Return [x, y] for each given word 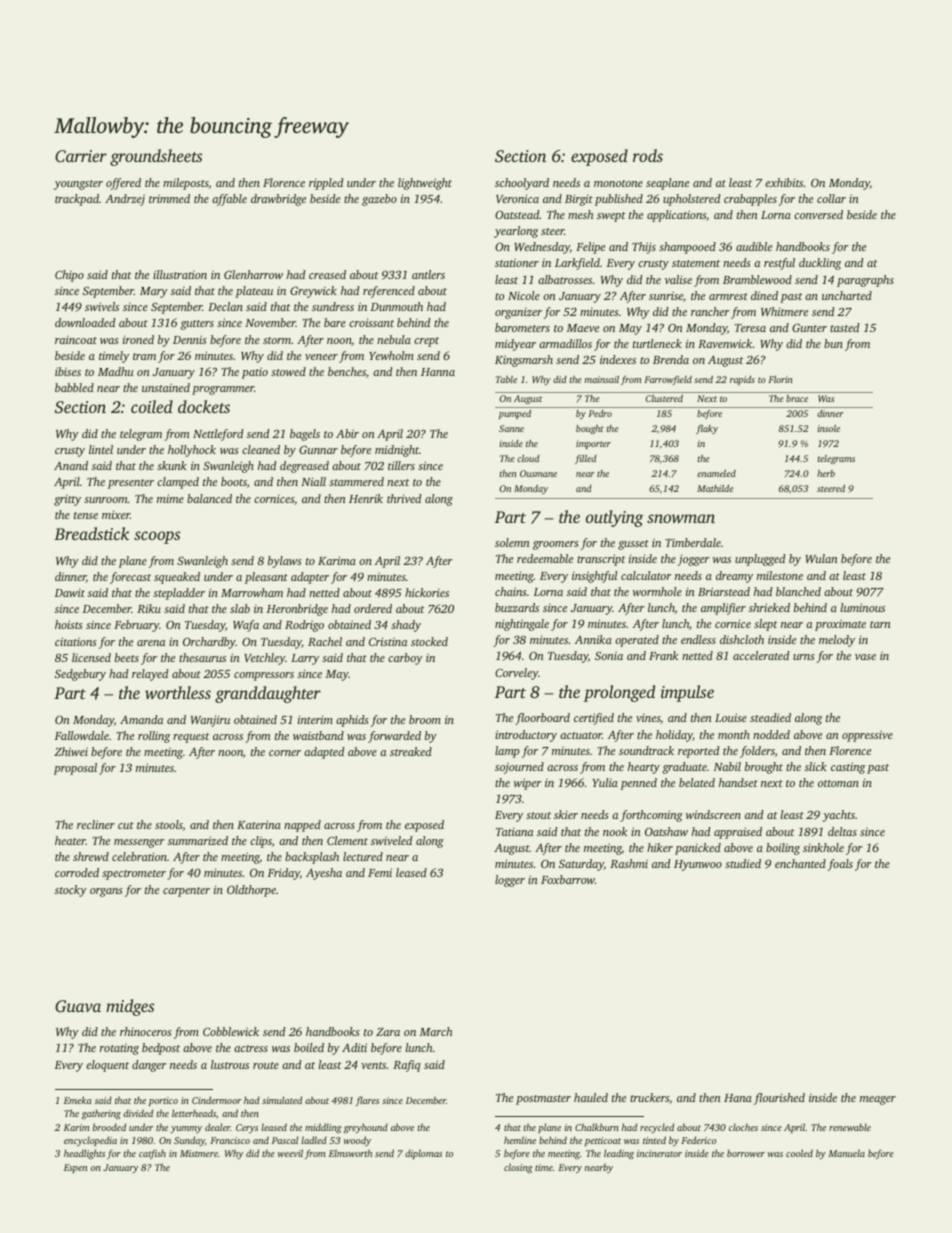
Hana [738, 1098]
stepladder [179, 594]
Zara [388, 1032]
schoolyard [522, 184]
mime [170, 498]
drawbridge [278, 200]
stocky [71, 891]
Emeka [78, 1100]
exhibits [784, 182]
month [734, 734]
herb [826, 473]
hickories [427, 592]
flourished [779, 1099]
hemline [520, 1140]
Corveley [516, 674]
